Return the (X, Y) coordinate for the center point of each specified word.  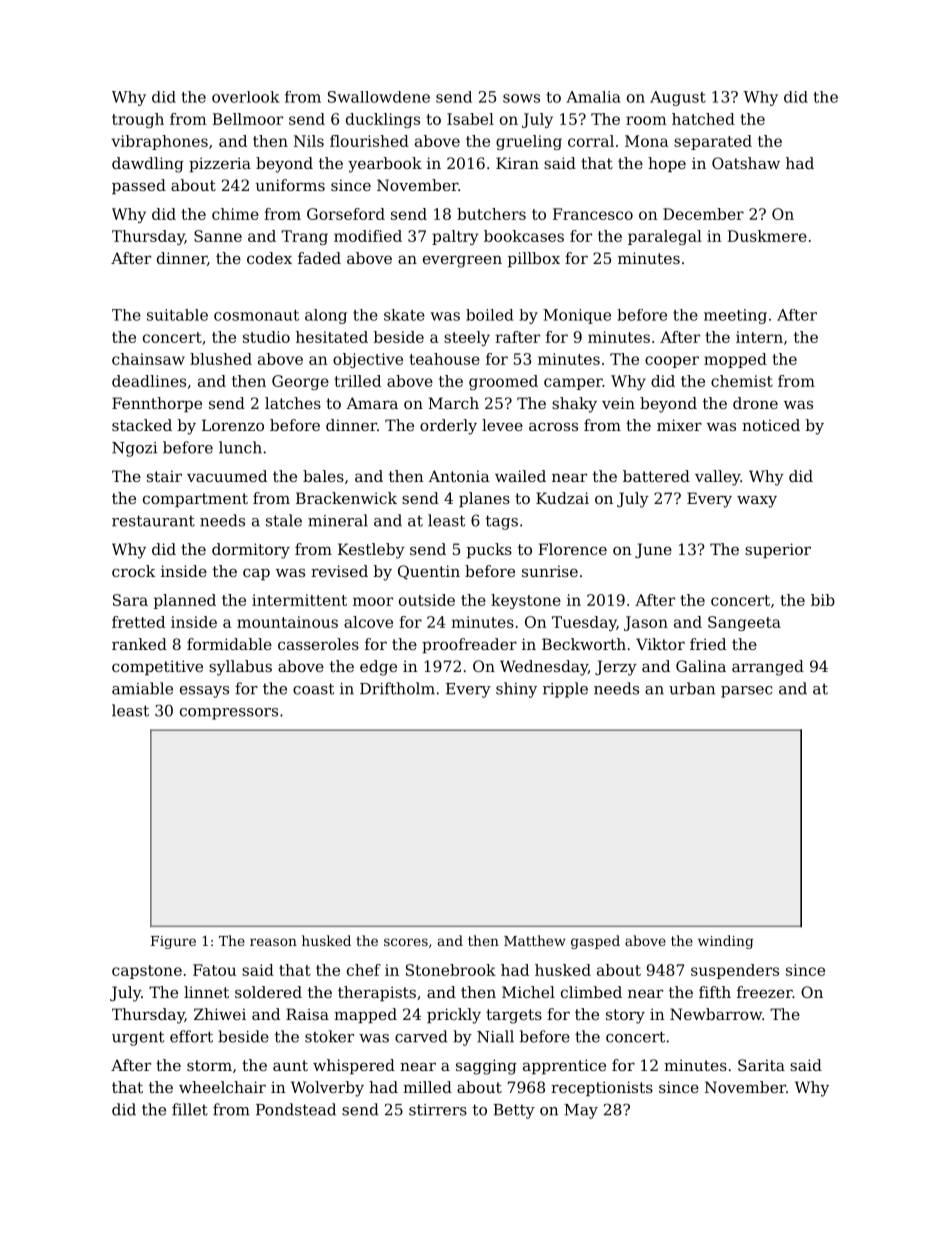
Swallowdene (379, 97)
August (678, 98)
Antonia (459, 476)
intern (759, 337)
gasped (595, 942)
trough (138, 120)
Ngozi (134, 449)
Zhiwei (220, 1014)
